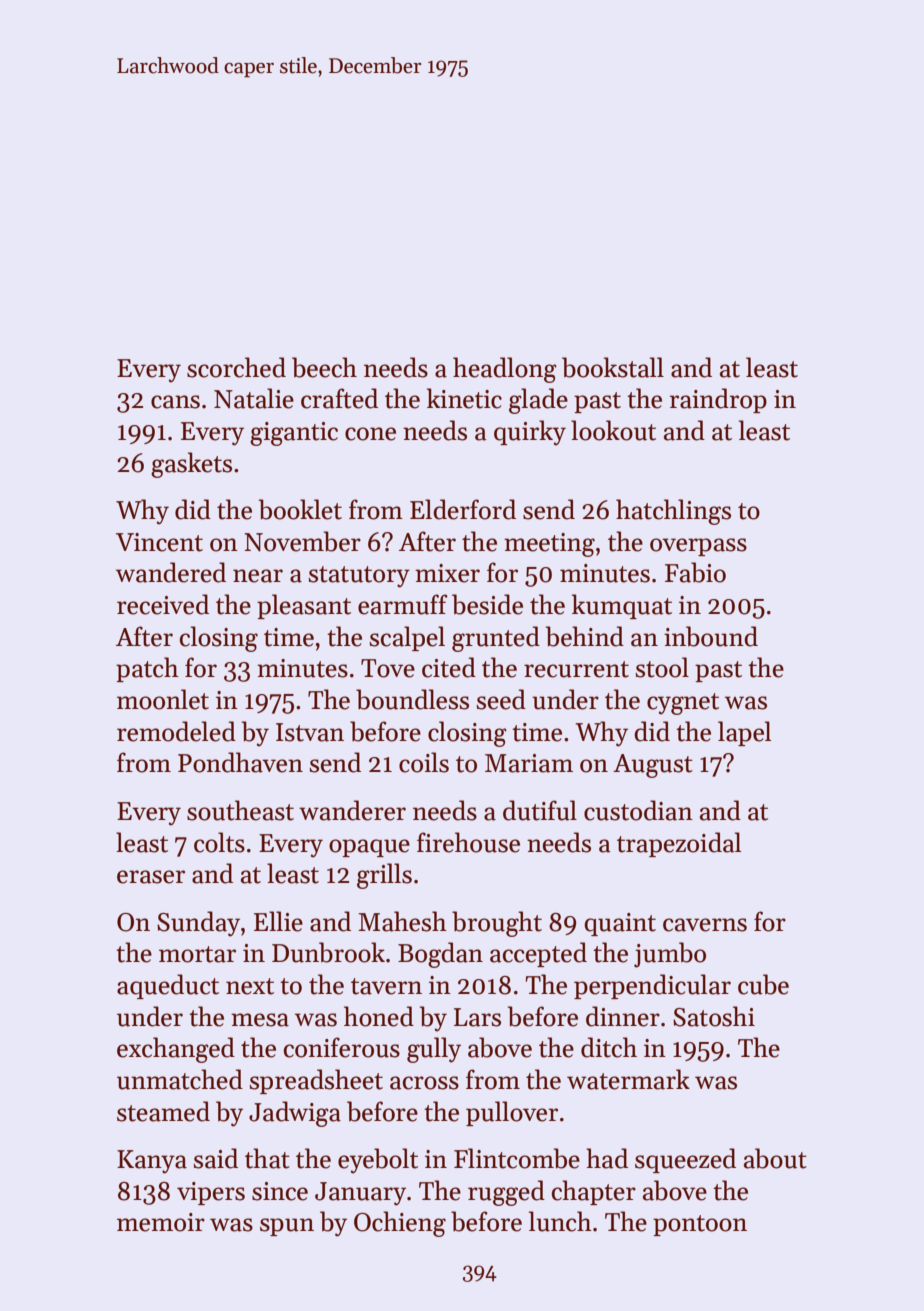 Image resolution: width=924 pixels, height=1311 pixels. What do you see at coordinates (560, 1221) in the screenshot?
I see `lunch` at bounding box center [560, 1221].
